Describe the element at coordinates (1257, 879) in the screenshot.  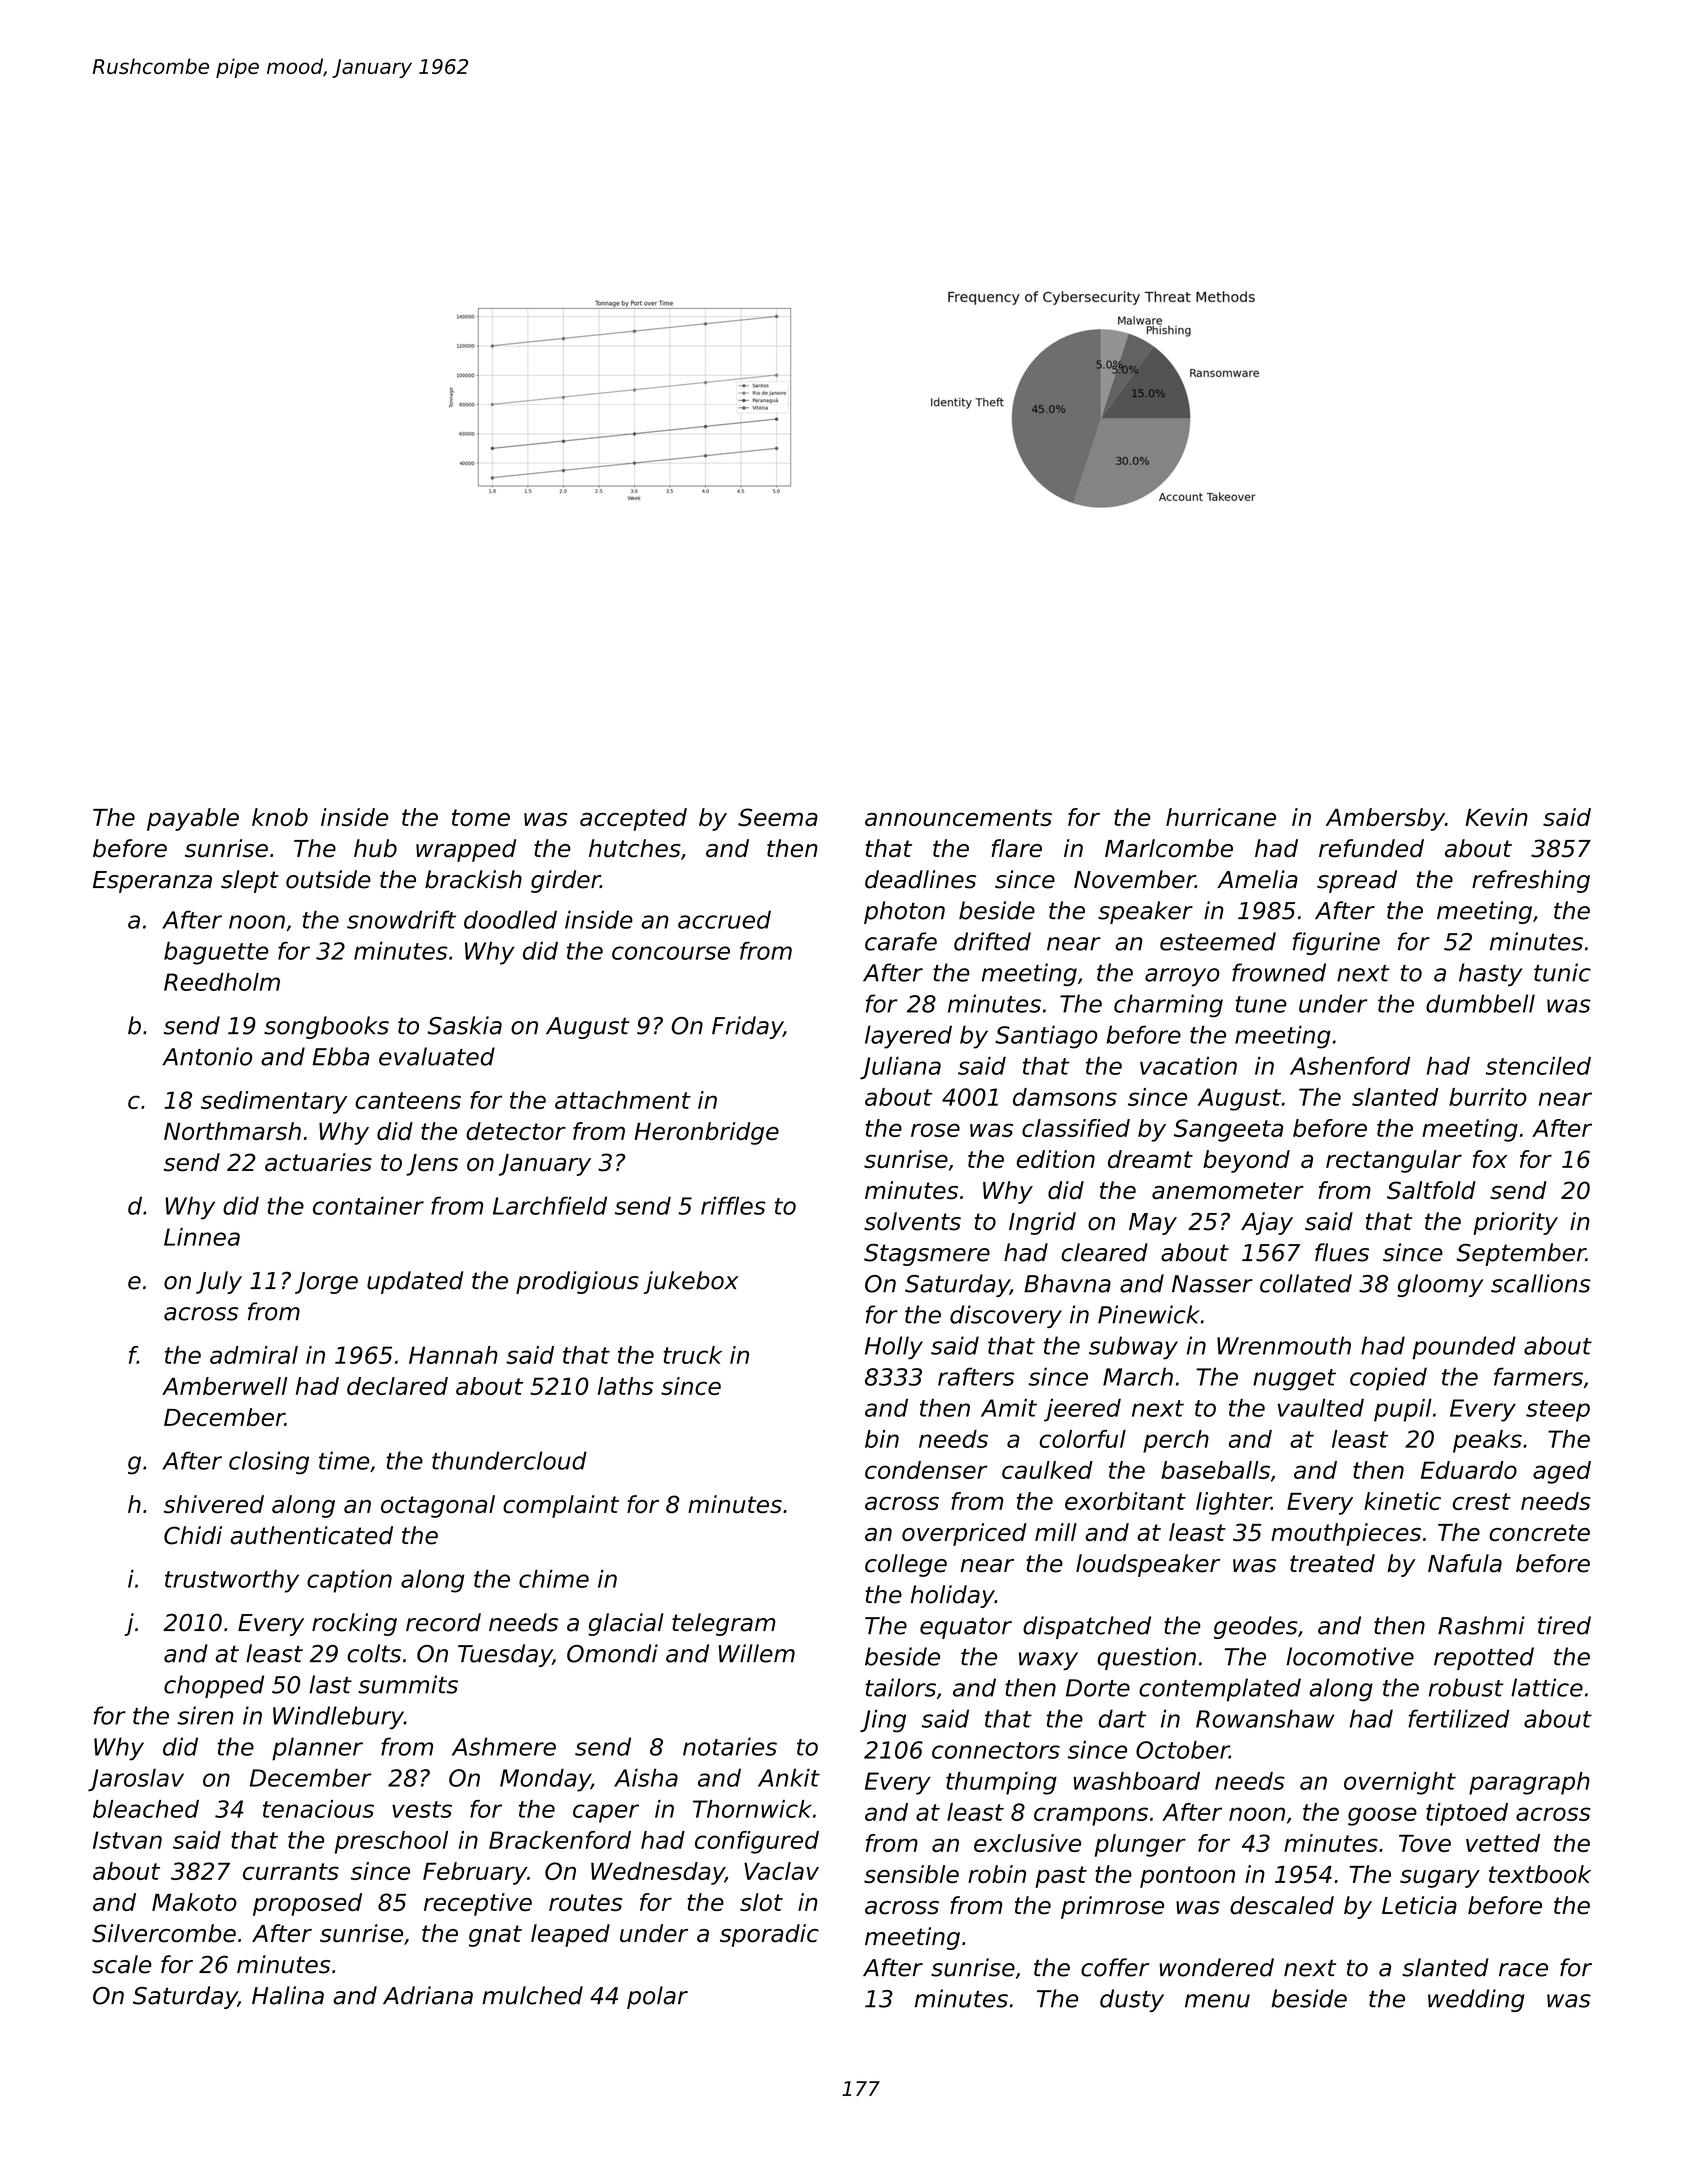
I see `Amelia` at that location.
